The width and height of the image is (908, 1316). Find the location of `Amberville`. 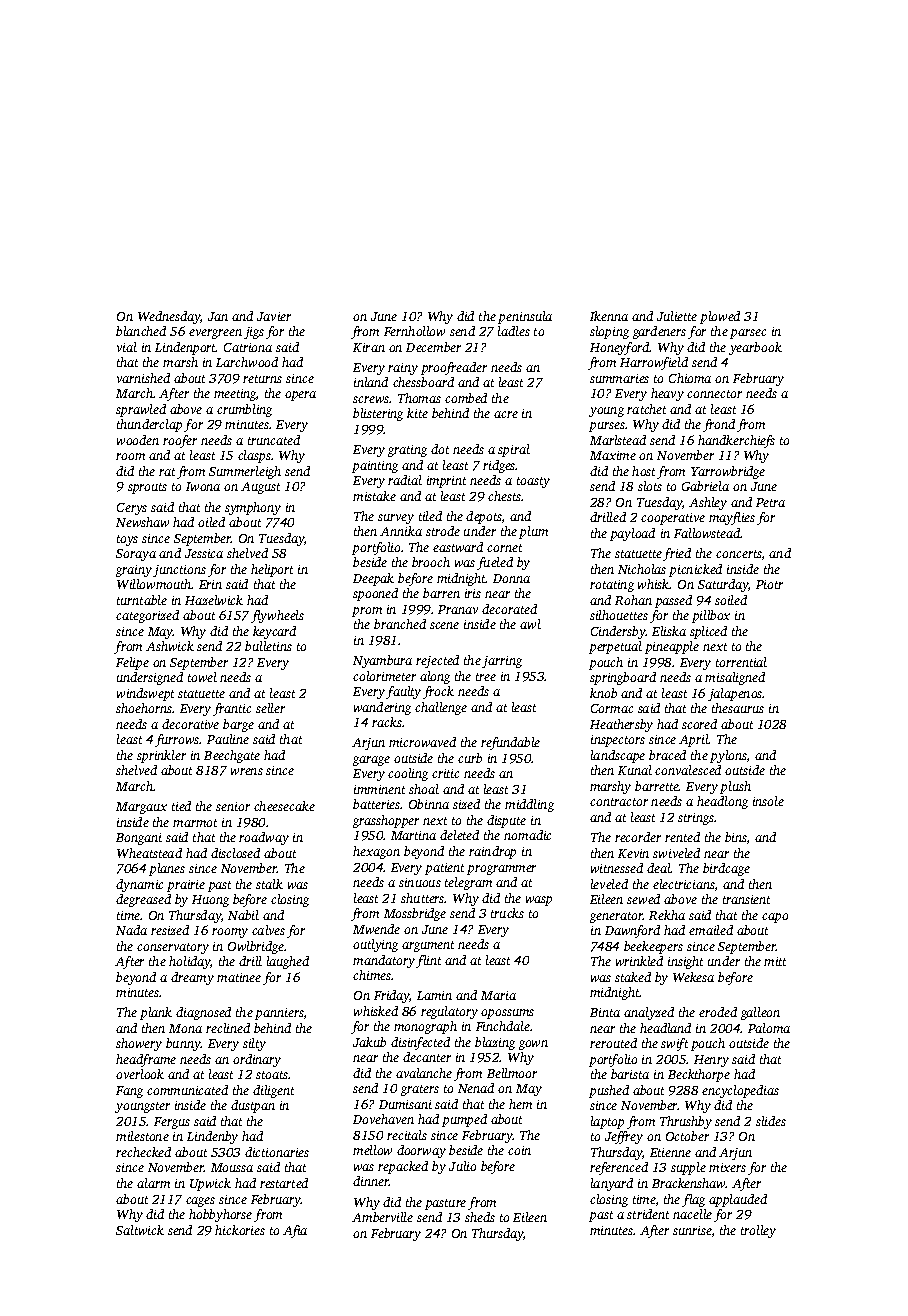

Amberville is located at coordinates (382, 1217).
